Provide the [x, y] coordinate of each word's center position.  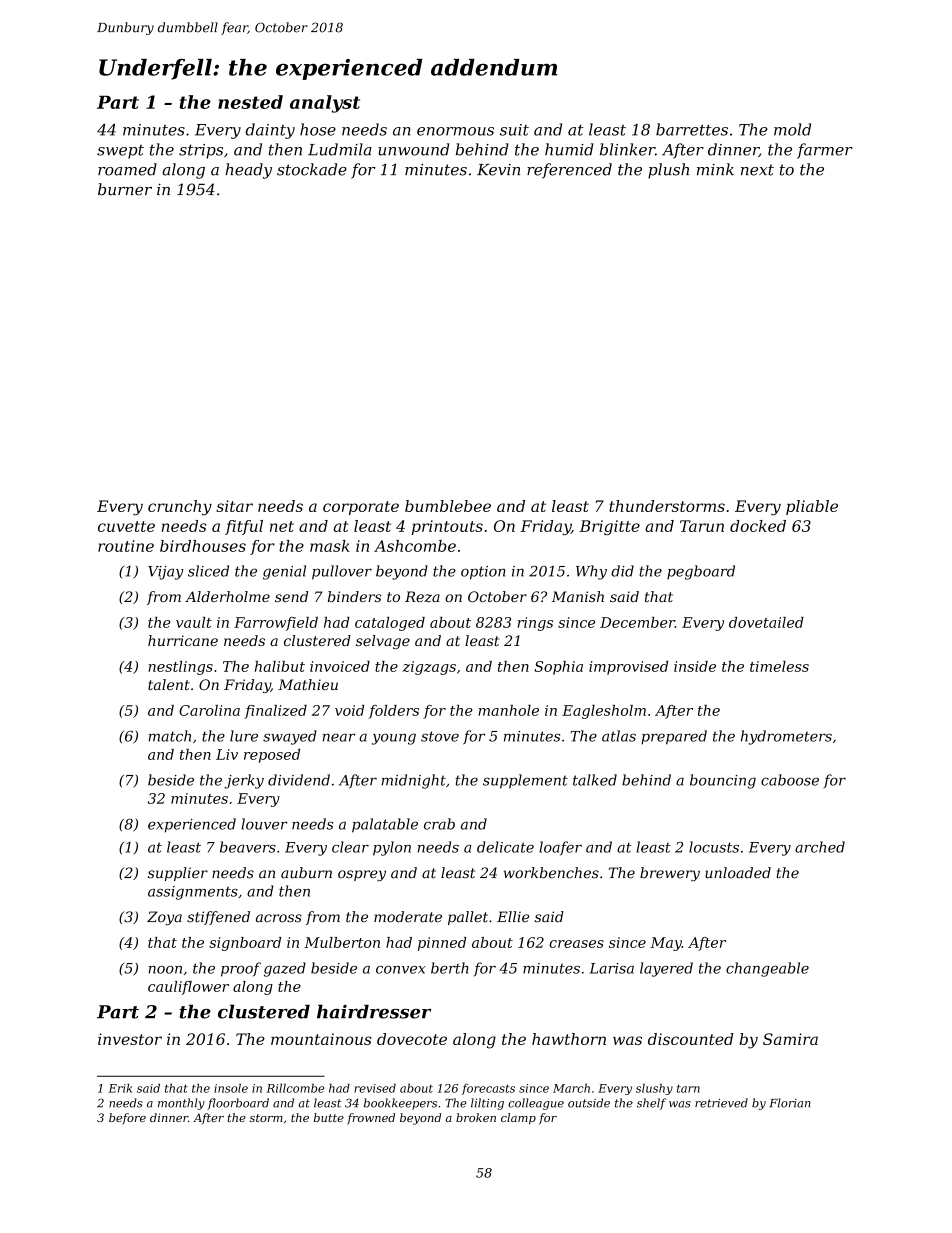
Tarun [702, 526]
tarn [688, 1088]
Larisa [611, 968]
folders [393, 712]
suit [514, 130]
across [279, 918]
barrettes [692, 129]
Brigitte [609, 527]
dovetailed [766, 622]
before [127, 1119]
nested [250, 102]
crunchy [180, 508]
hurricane [183, 640]
